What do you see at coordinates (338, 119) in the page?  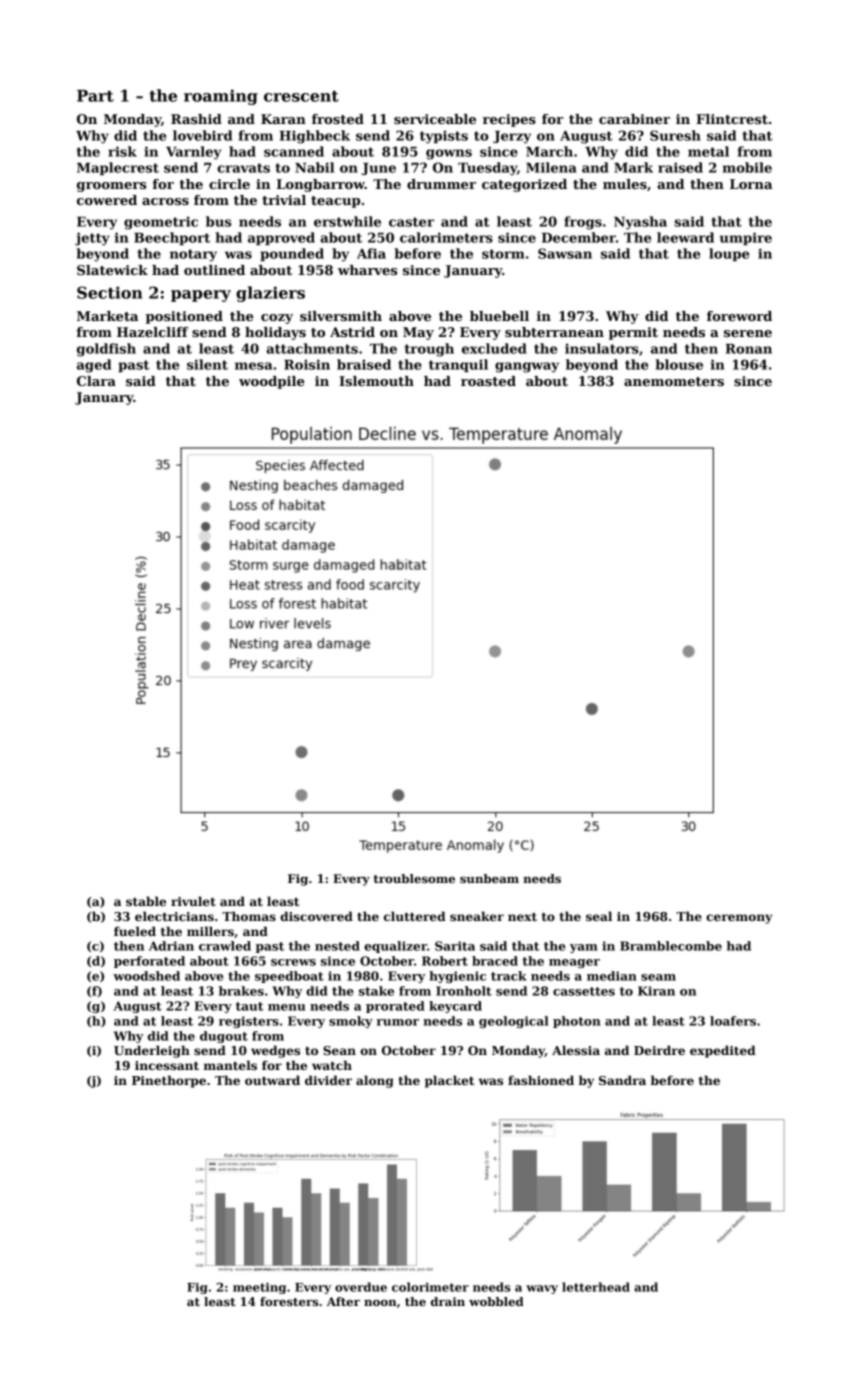 I see `frosted` at bounding box center [338, 119].
